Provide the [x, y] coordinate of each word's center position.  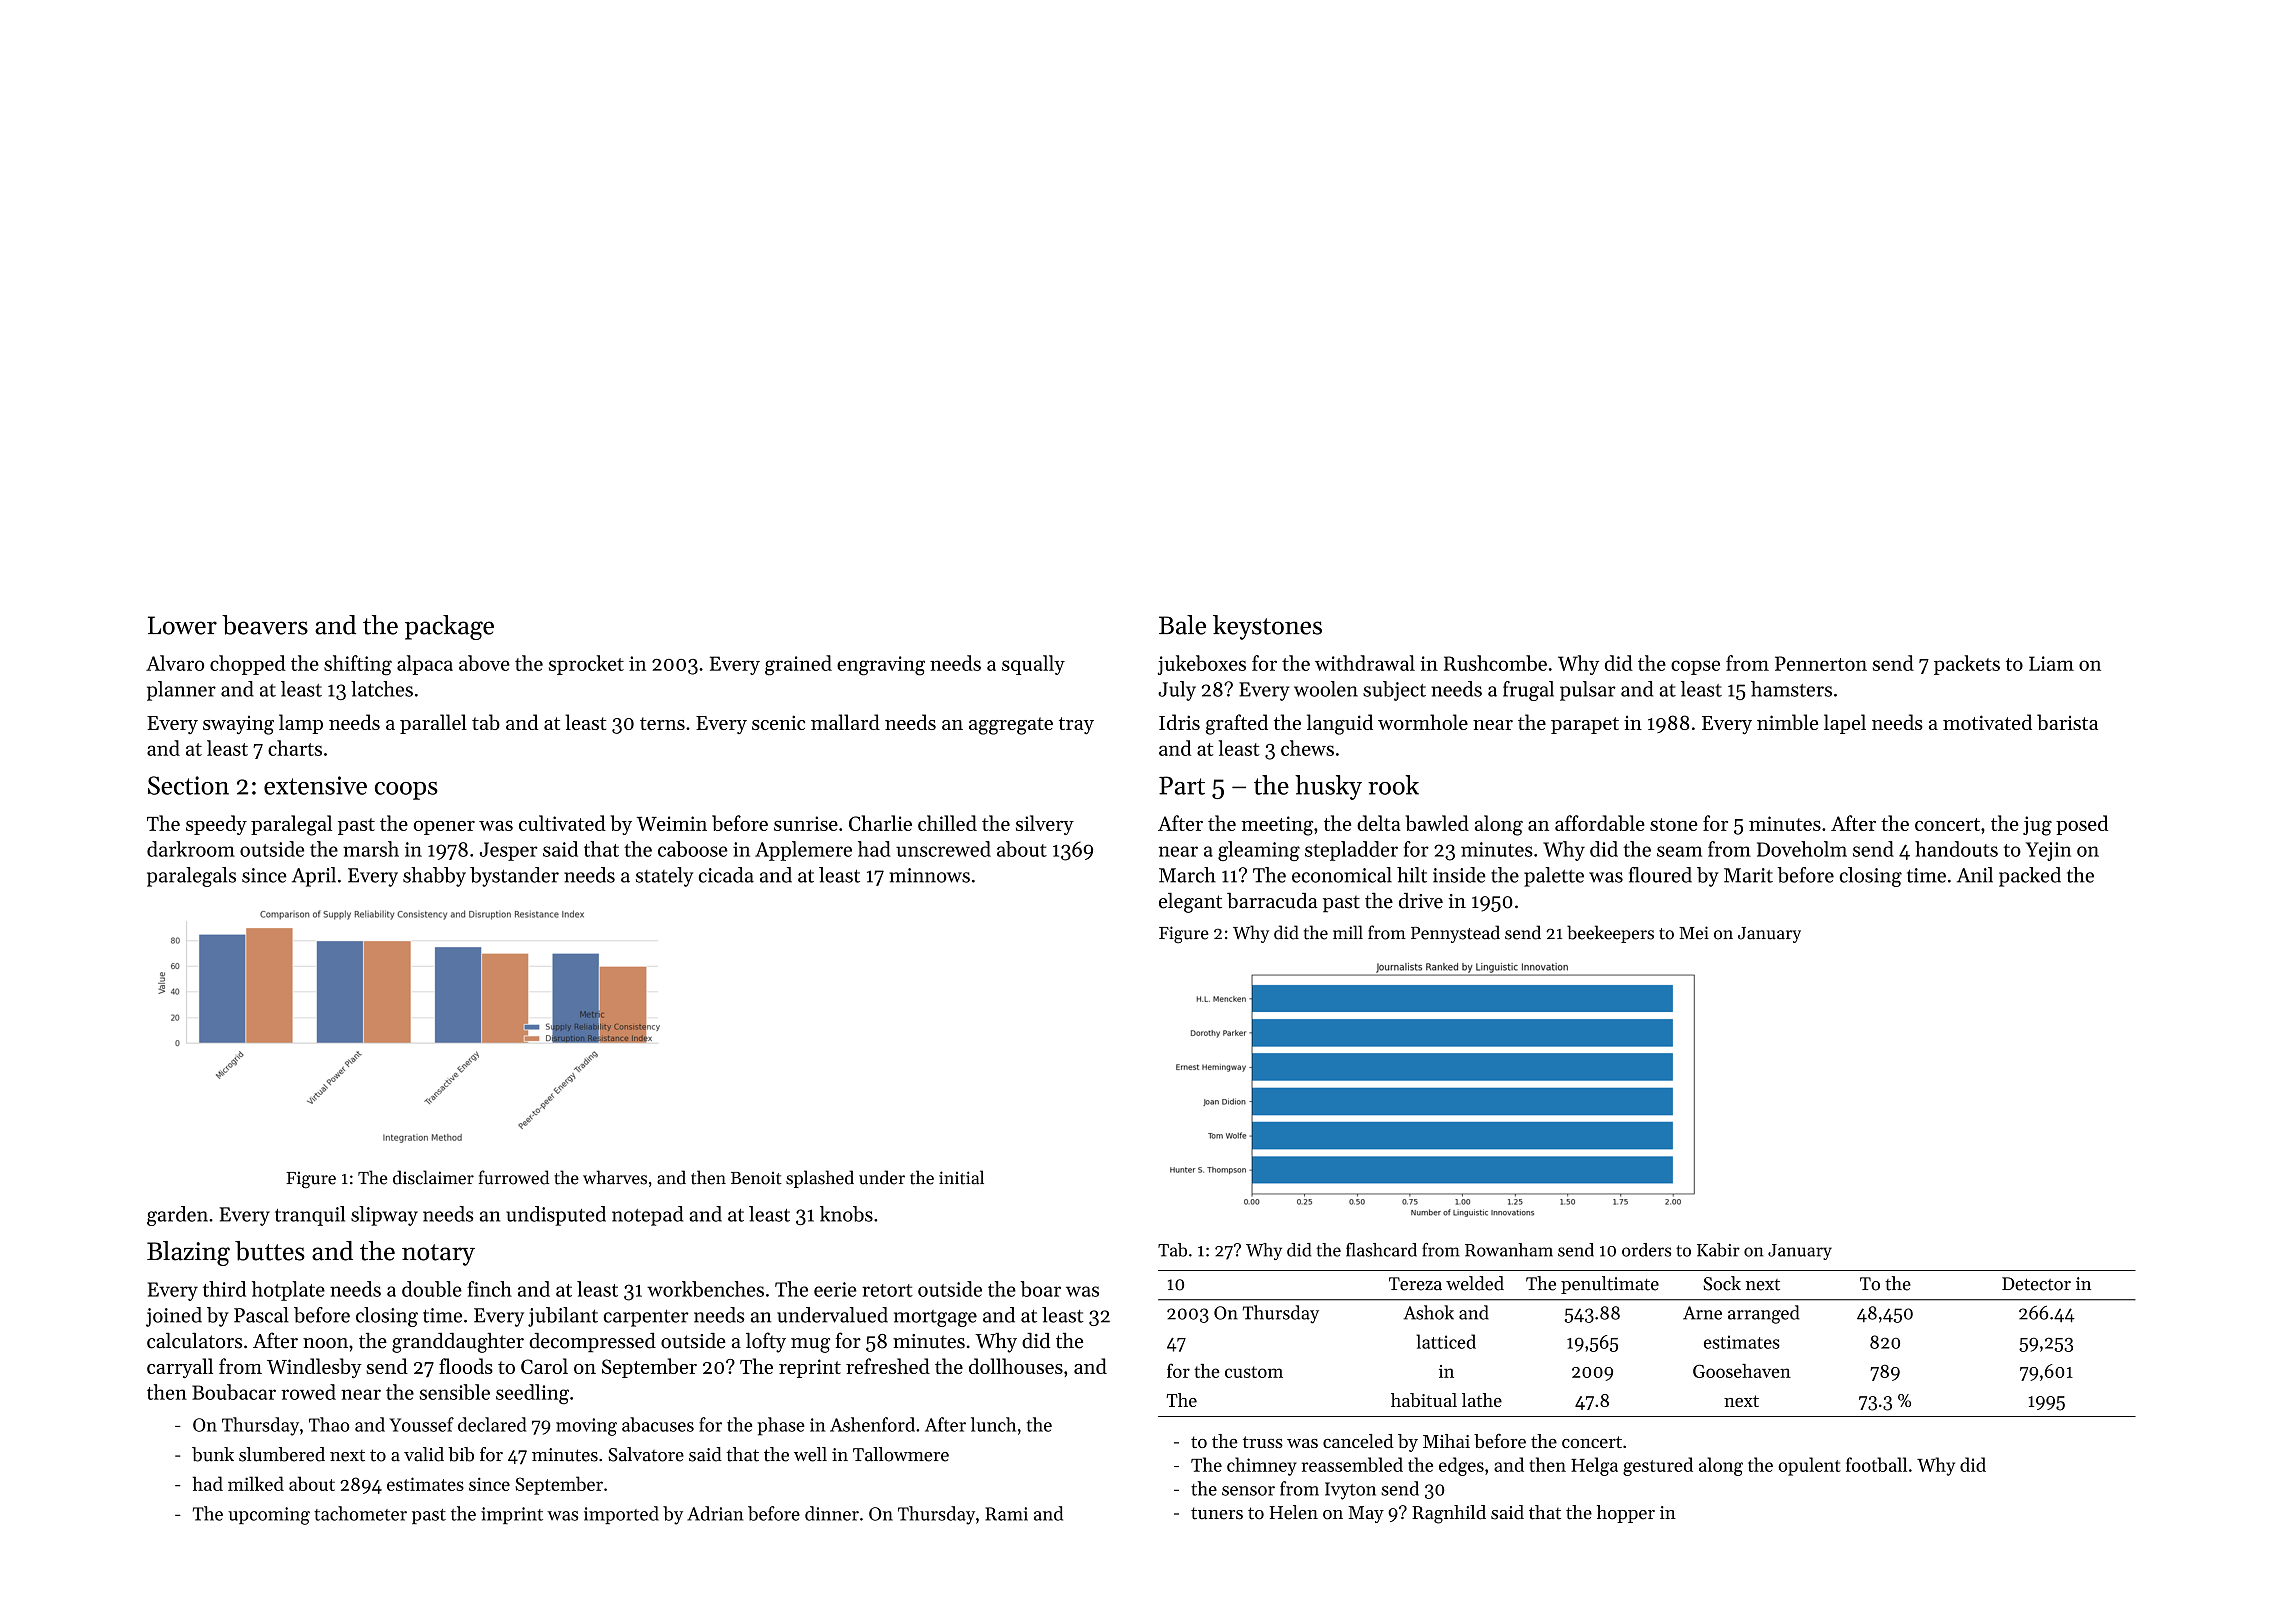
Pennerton [1821, 663]
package [449, 627]
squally [1033, 665]
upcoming [269, 1516]
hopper [1626, 1514]
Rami [1006, 1514]
